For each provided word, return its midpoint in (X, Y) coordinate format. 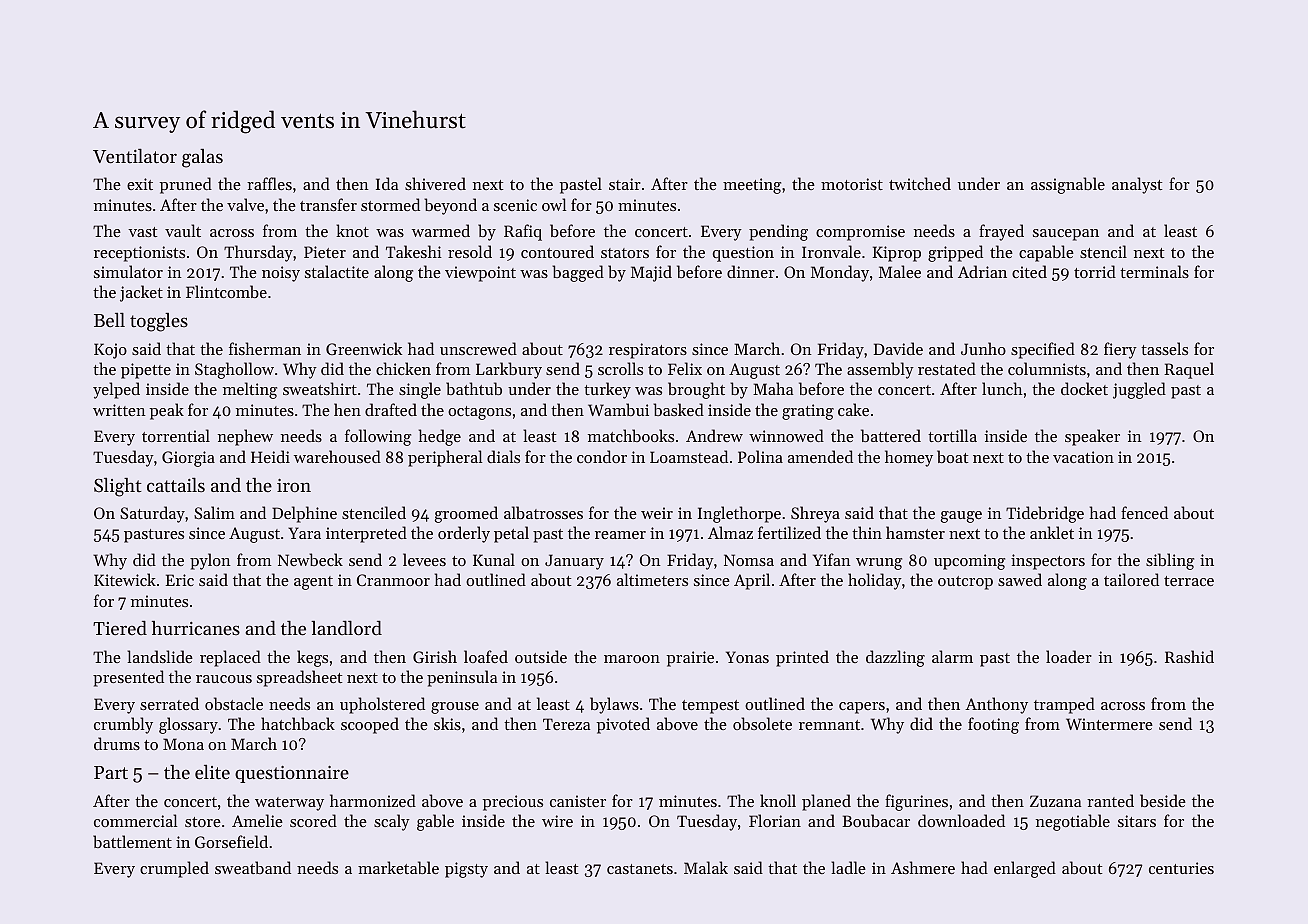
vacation (1083, 457)
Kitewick (125, 579)
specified (1043, 350)
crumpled (174, 869)
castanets (640, 869)
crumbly (123, 725)
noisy (281, 274)
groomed (466, 514)
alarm (952, 656)
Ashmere (923, 867)
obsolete (762, 723)
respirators (648, 351)
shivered (435, 183)
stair (625, 184)
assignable (1068, 185)
